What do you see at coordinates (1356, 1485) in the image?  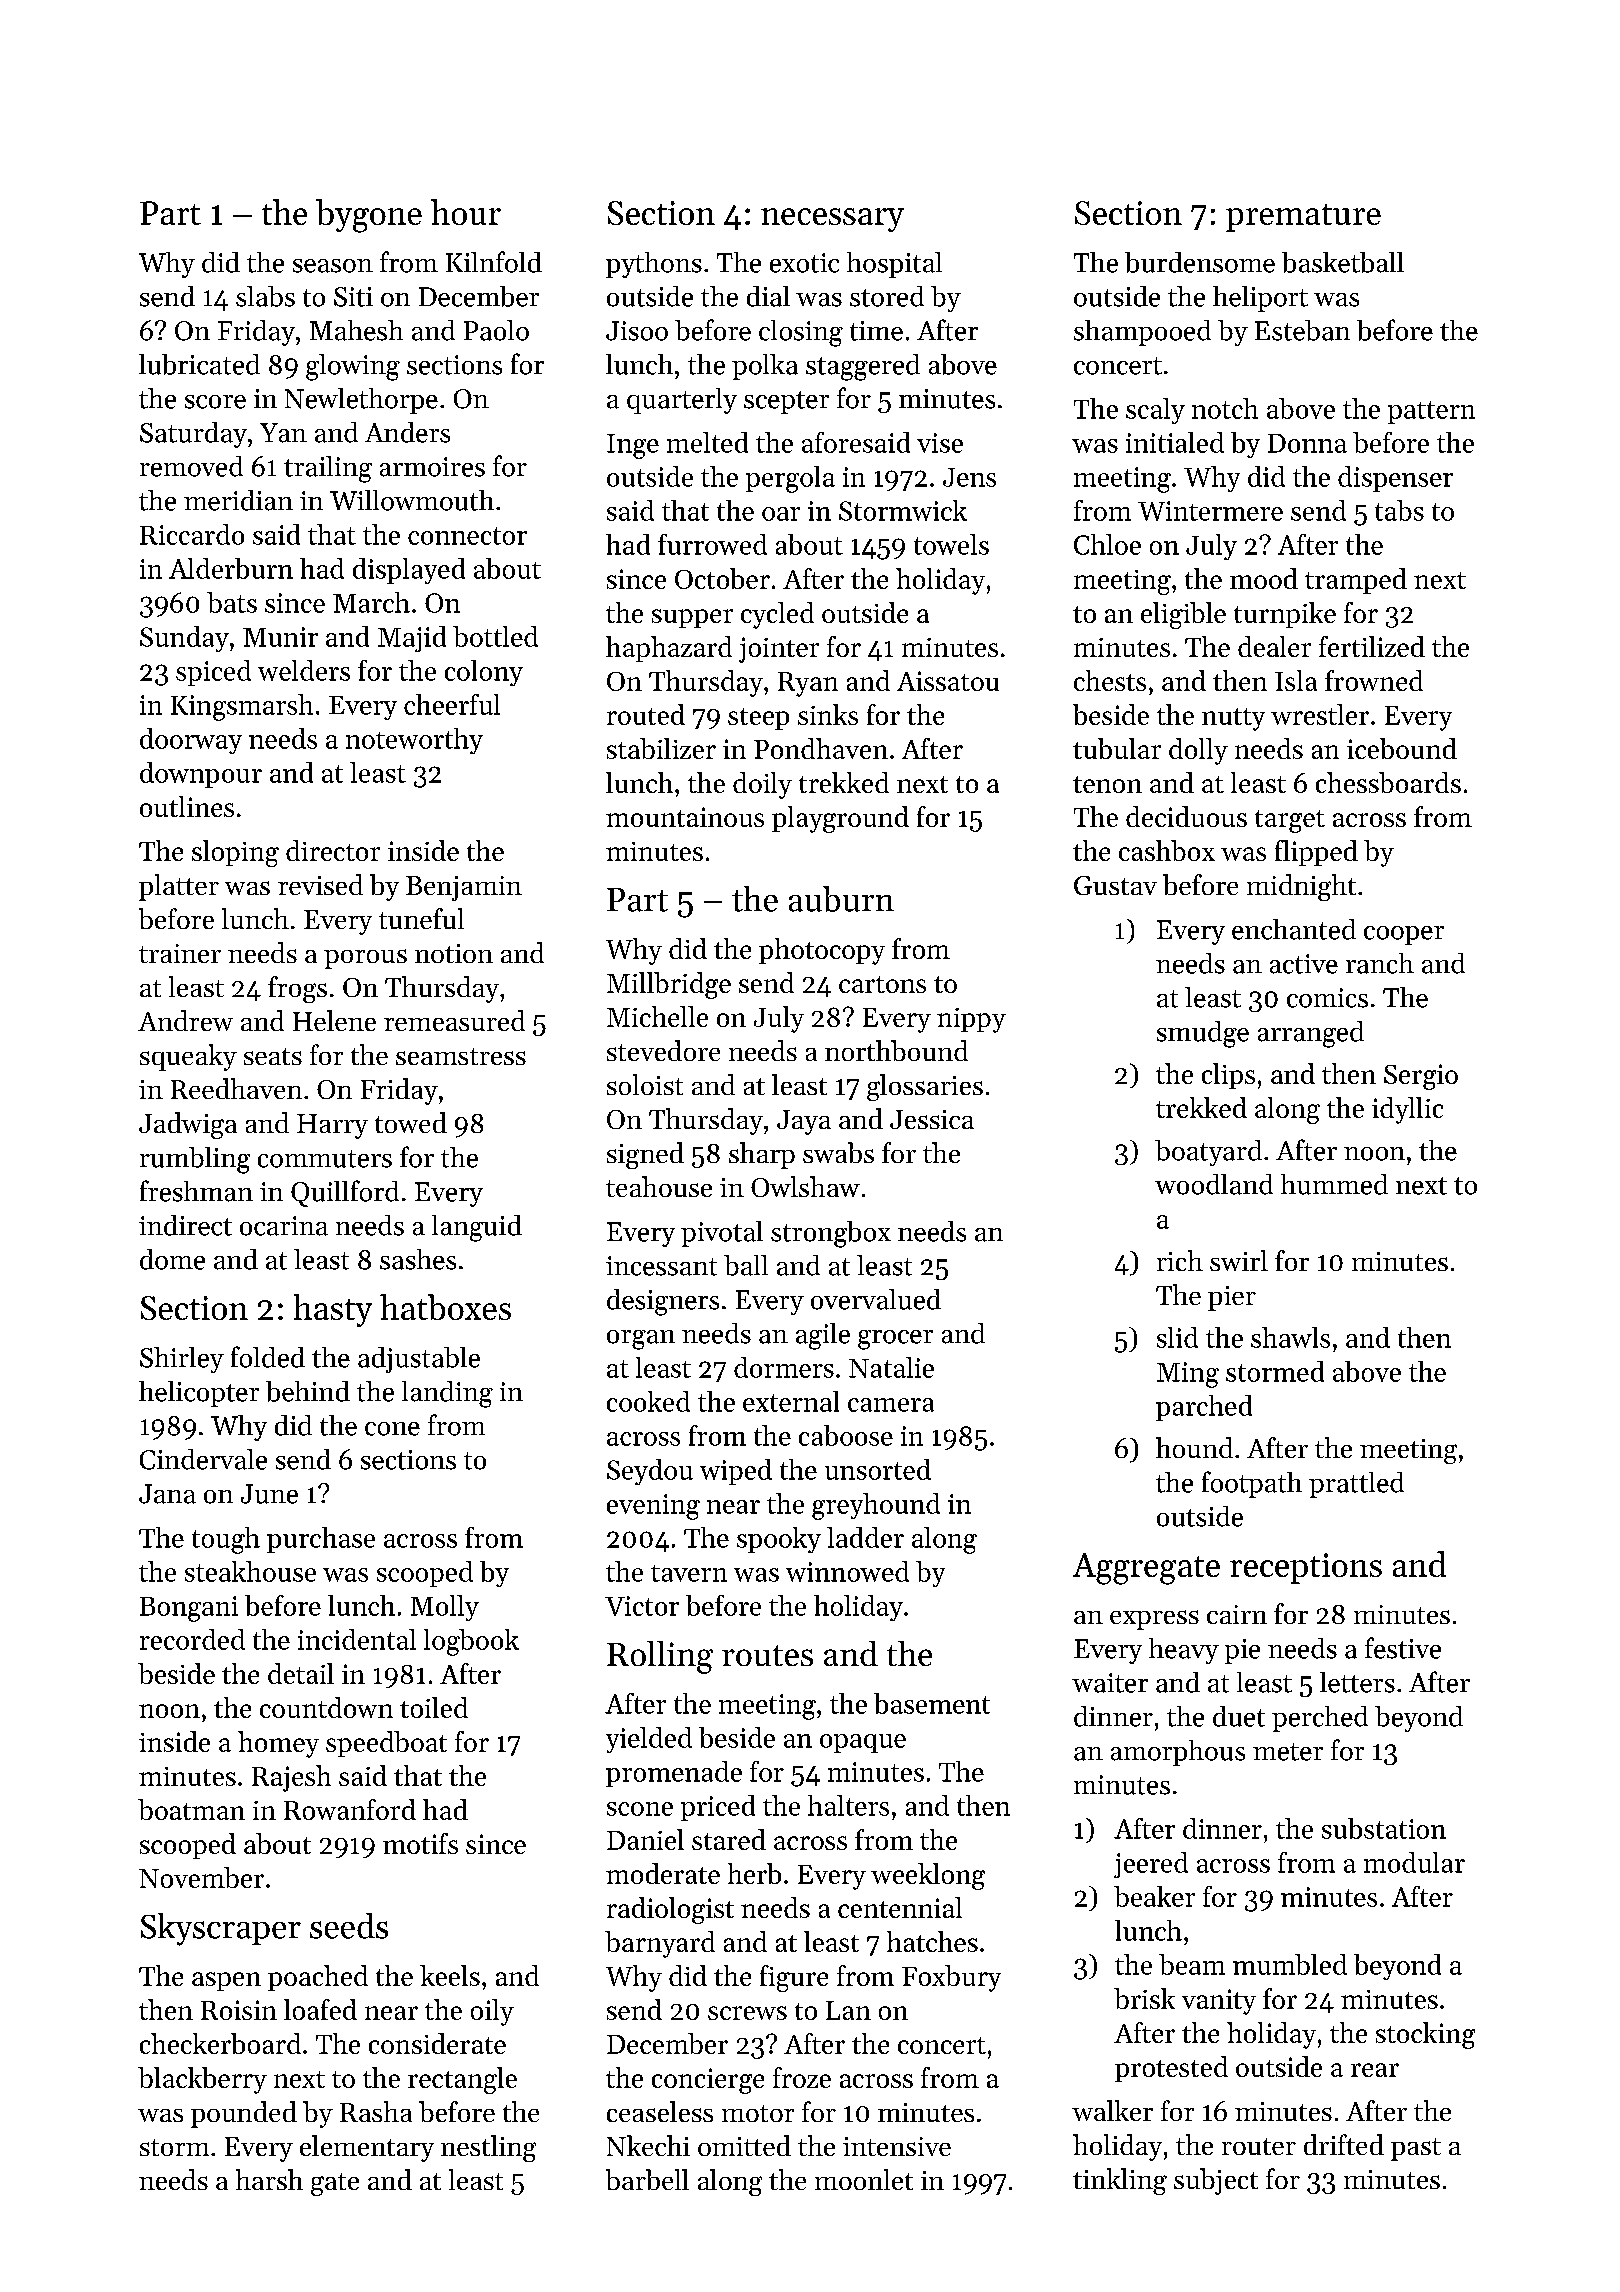 I see `prattled` at bounding box center [1356, 1485].
